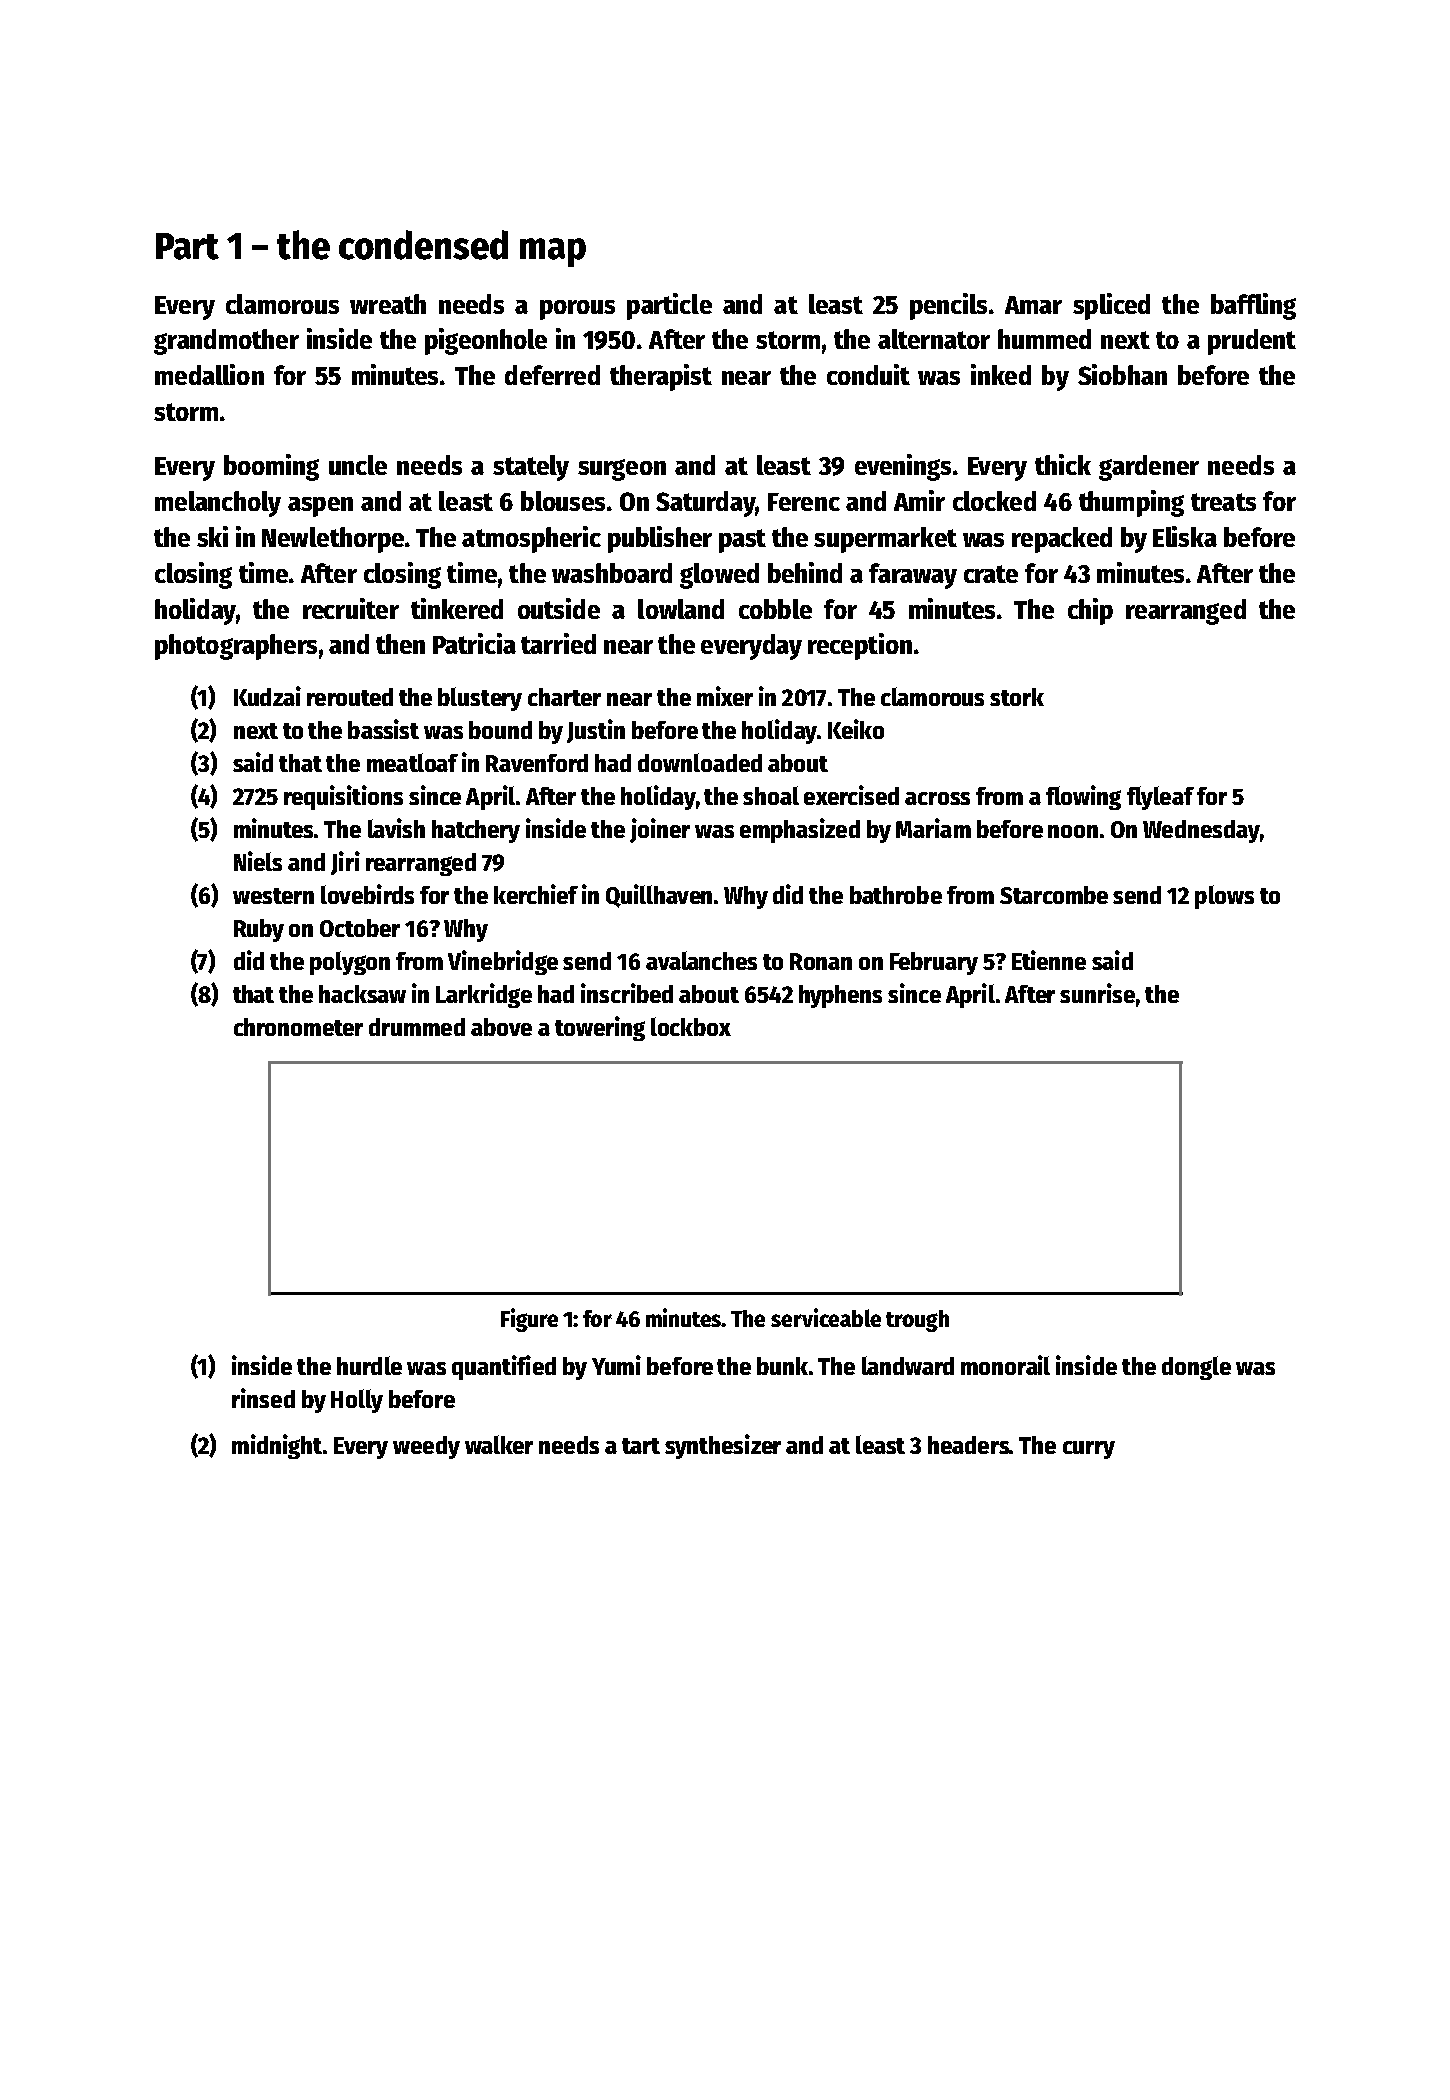 This document has height=2100, width=1450. What do you see at coordinates (417, 1027) in the document?
I see `drummed` at bounding box center [417, 1027].
